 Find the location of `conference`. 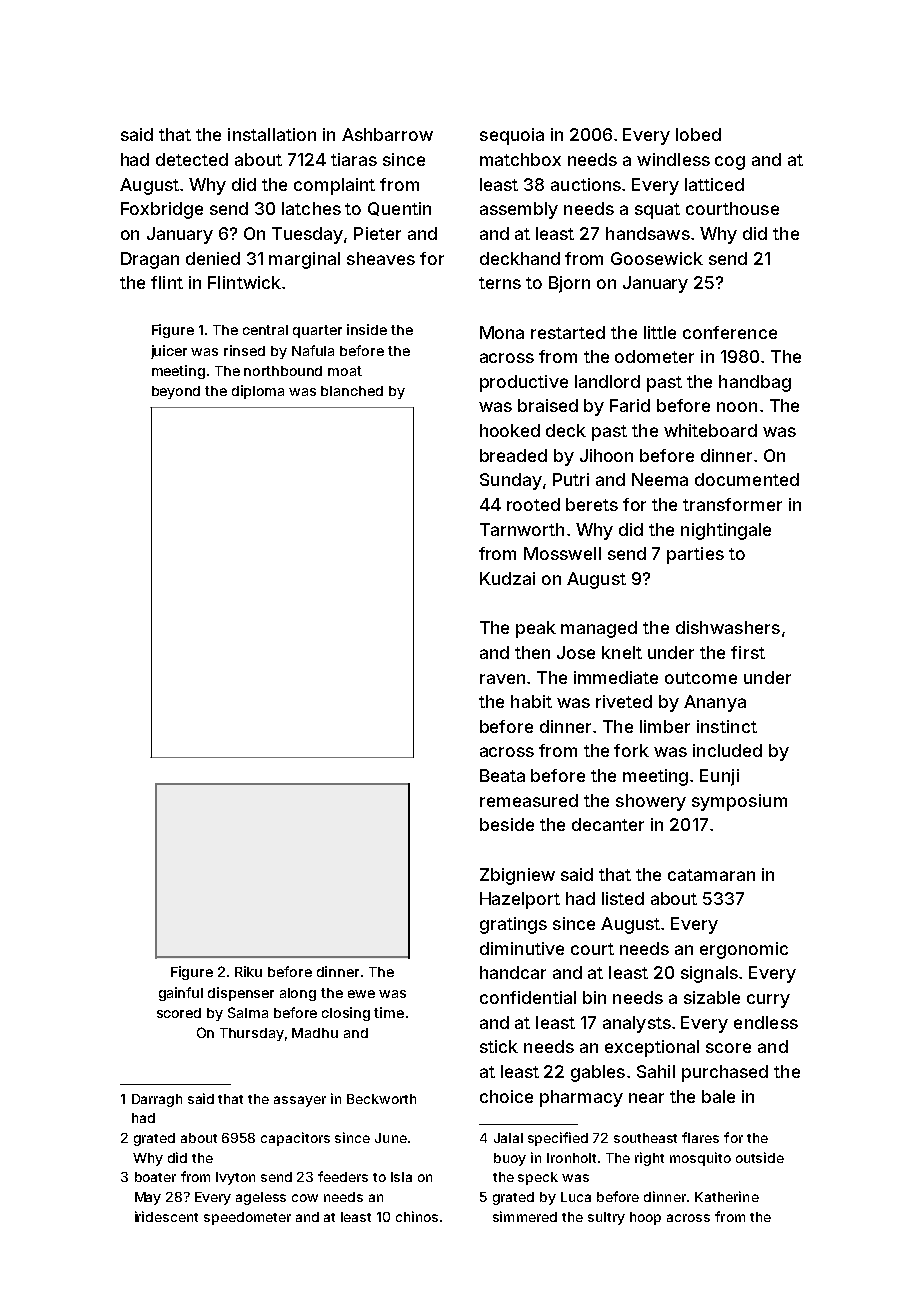

conference is located at coordinates (730, 332).
